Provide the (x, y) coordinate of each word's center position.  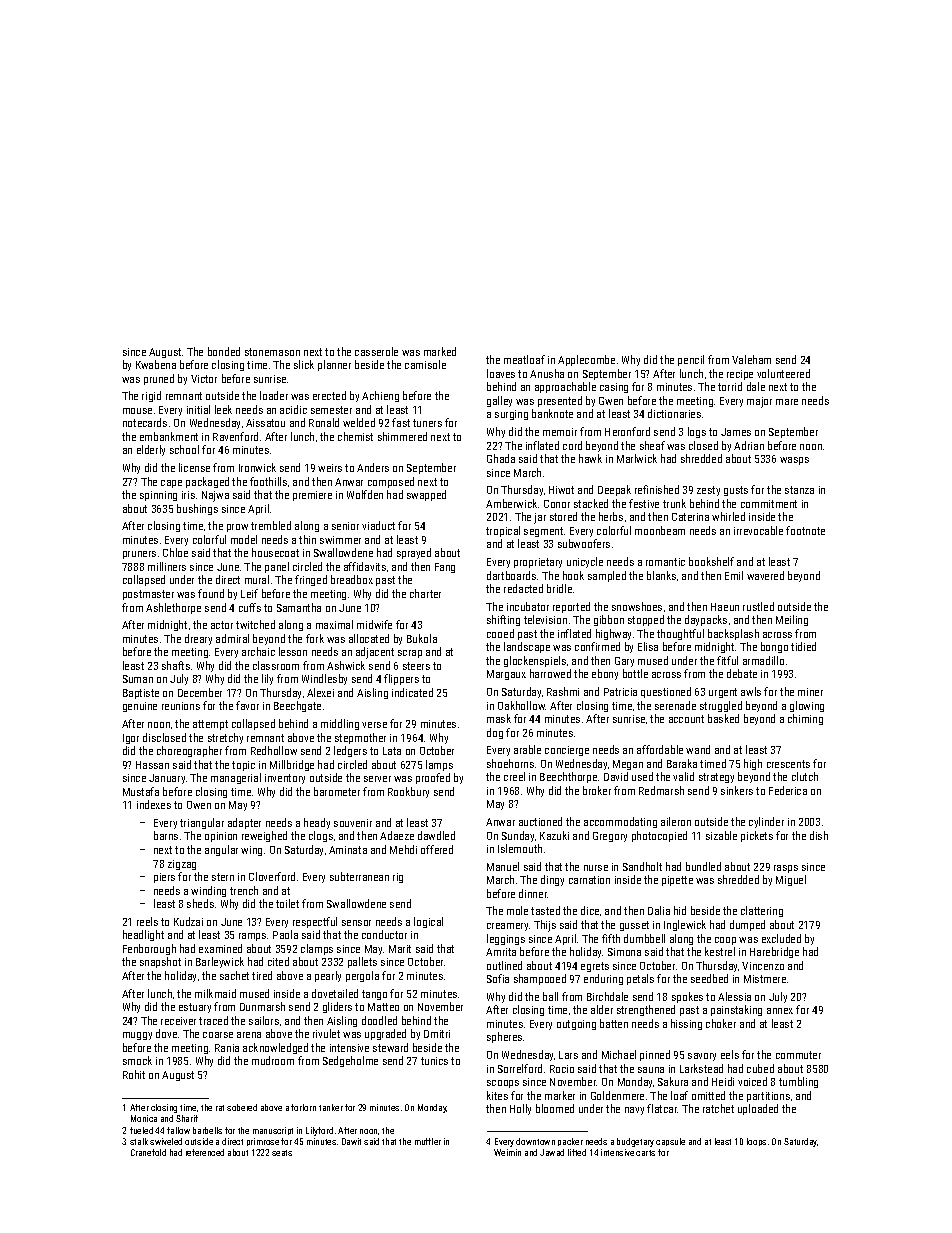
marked (440, 351)
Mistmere (765, 979)
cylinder (766, 822)
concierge (567, 751)
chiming (805, 719)
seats (282, 1153)
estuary (195, 1008)
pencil (691, 360)
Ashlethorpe (173, 608)
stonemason (272, 352)
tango (374, 995)
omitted (708, 1095)
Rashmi (563, 691)
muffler (428, 1141)
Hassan (152, 765)
